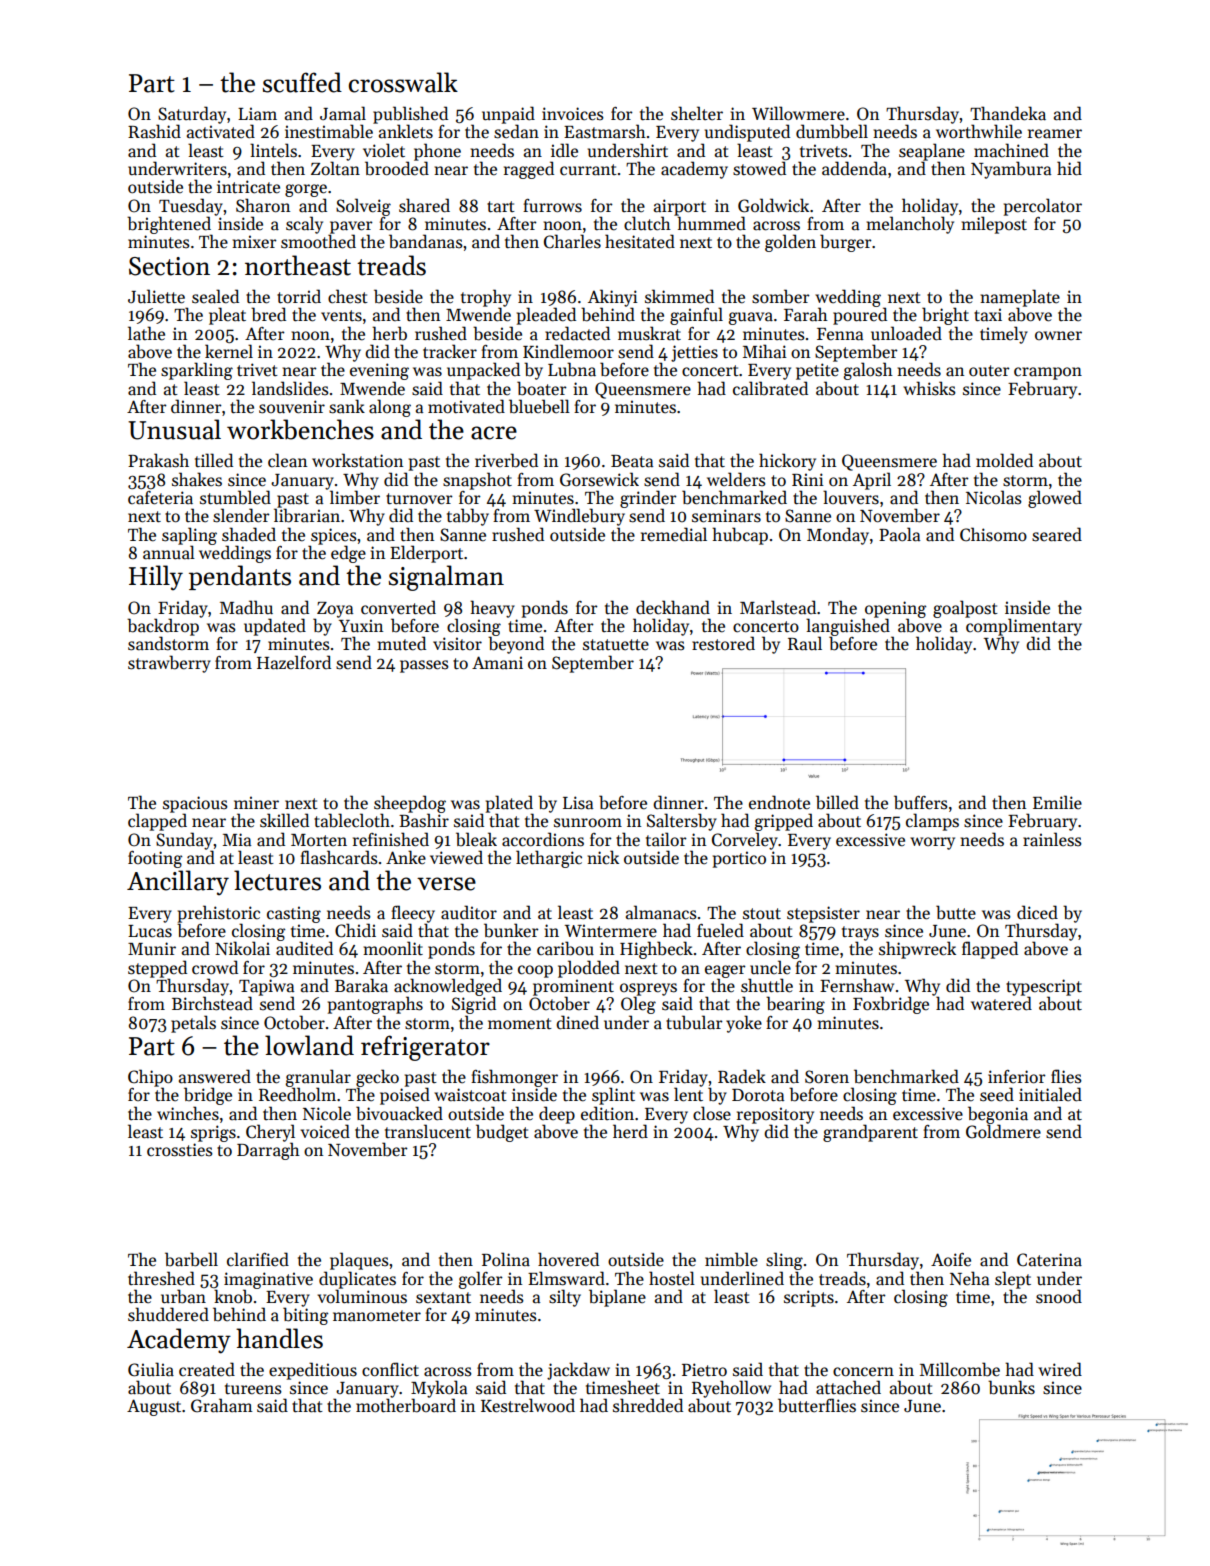  What do you see at coordinates (375, 1005) in the screenshot?
I see `pantographs` at bounding box center [375, 1005].
